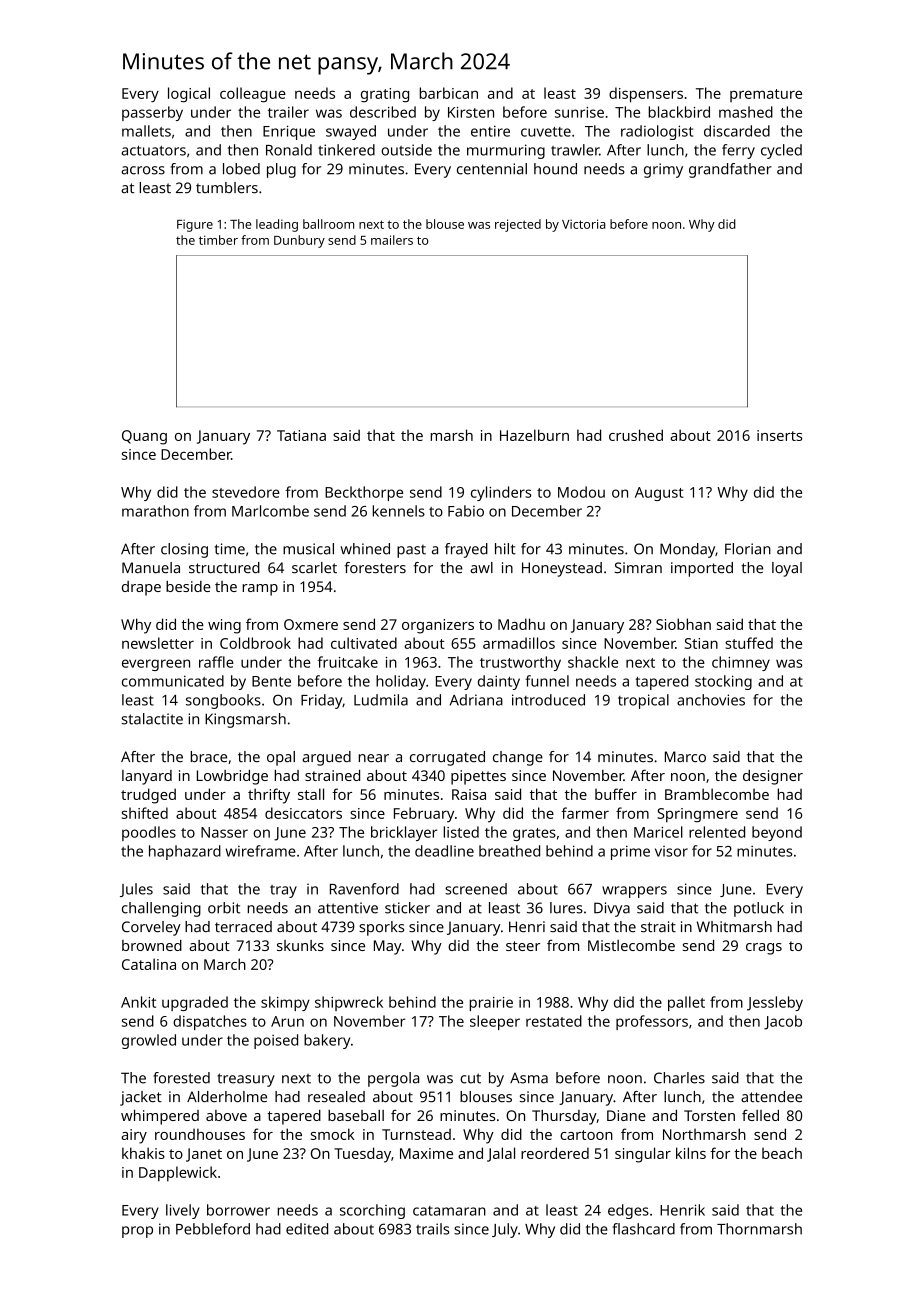 The height and width of the image is (1308, 924). What do you see at coordinates (631, 945) in the image?
I see `Mistlecombe` at bounding box center [631, 945].
